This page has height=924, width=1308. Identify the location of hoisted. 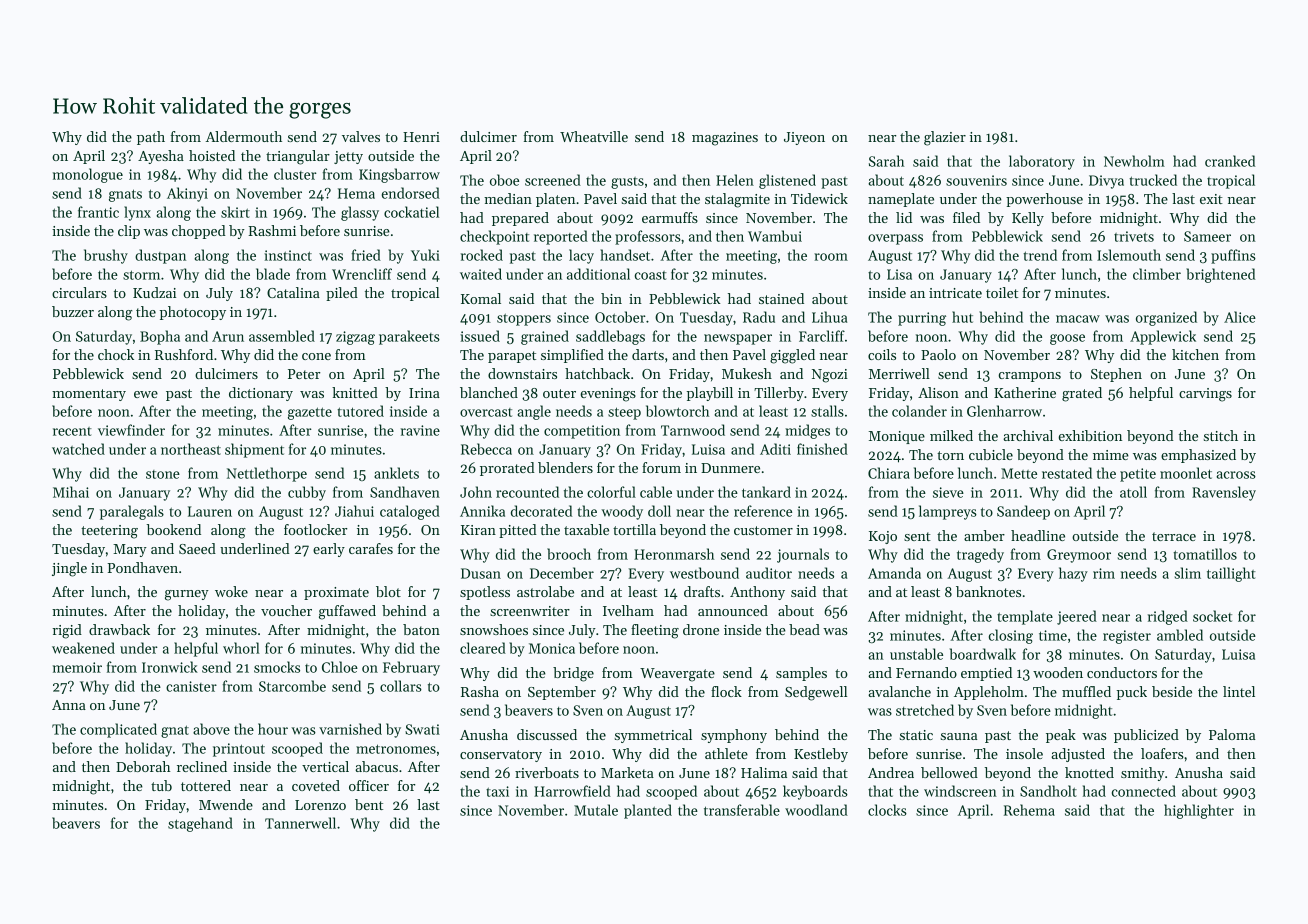
(212, 155).
